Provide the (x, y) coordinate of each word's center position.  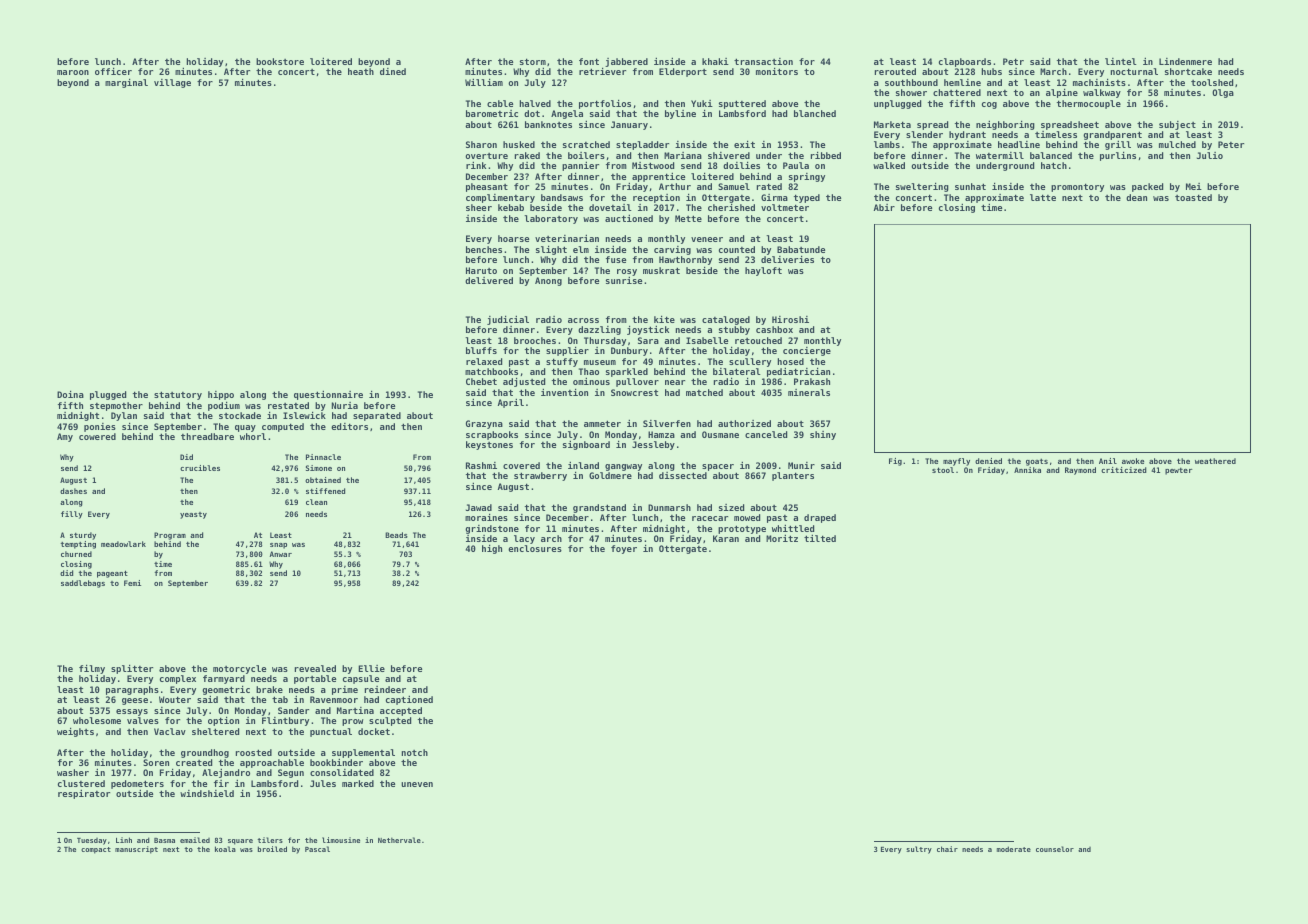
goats (1037, 462)
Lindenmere (1185, 61)
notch (414, 752)
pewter (1179, 471)
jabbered (626, 62)
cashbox (774, 329)
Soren (156, 762)
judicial (508, 320)
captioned (409, 700)
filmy (92, 669)
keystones (489, 445)
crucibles (200, 468)
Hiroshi (790, 319)
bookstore (280, 61)
